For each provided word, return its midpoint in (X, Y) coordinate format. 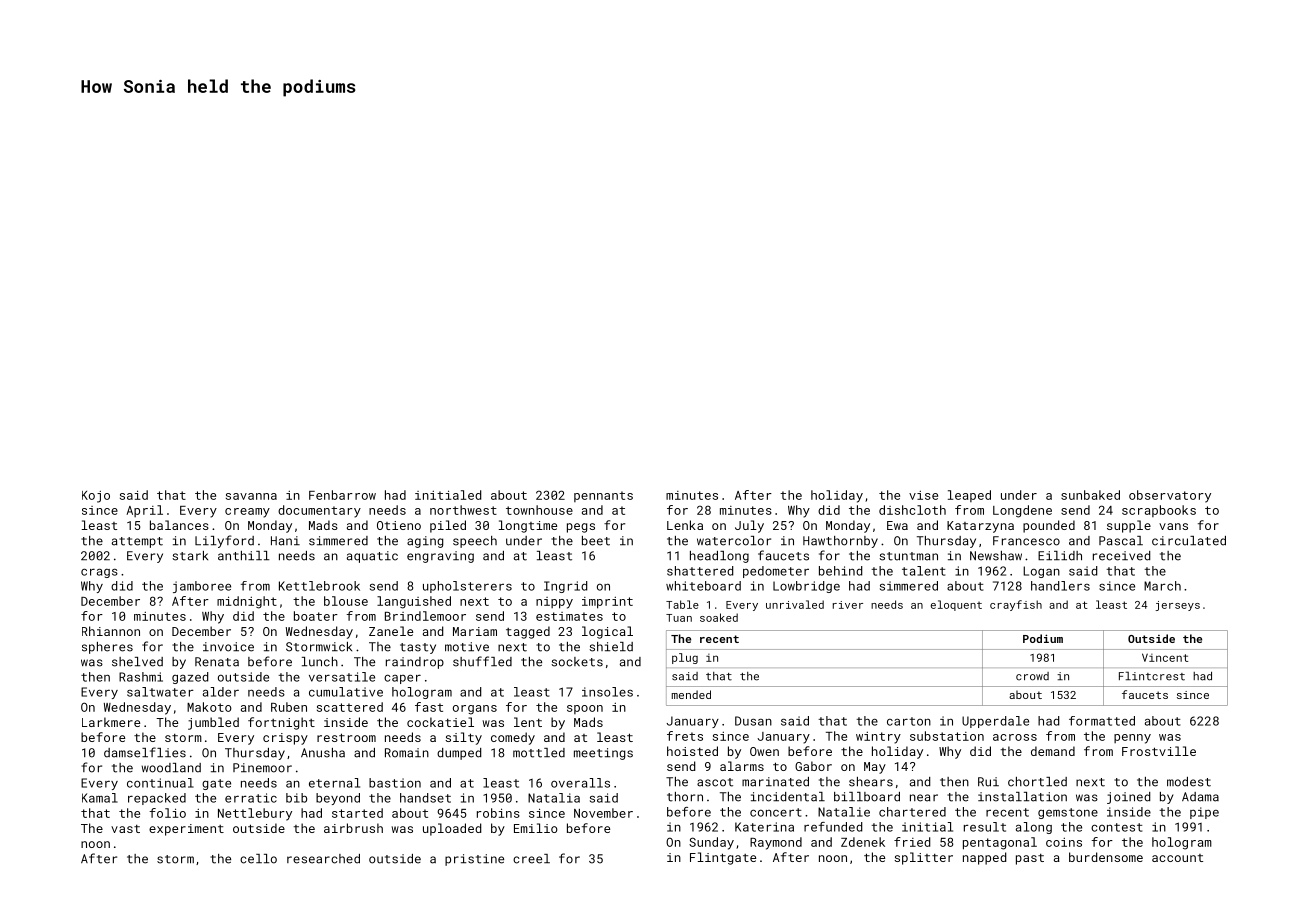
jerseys (1177, 606)
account (1177, 858)
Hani (285, 541)
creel (531, 859)
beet (596, 541)
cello (258, 859)
